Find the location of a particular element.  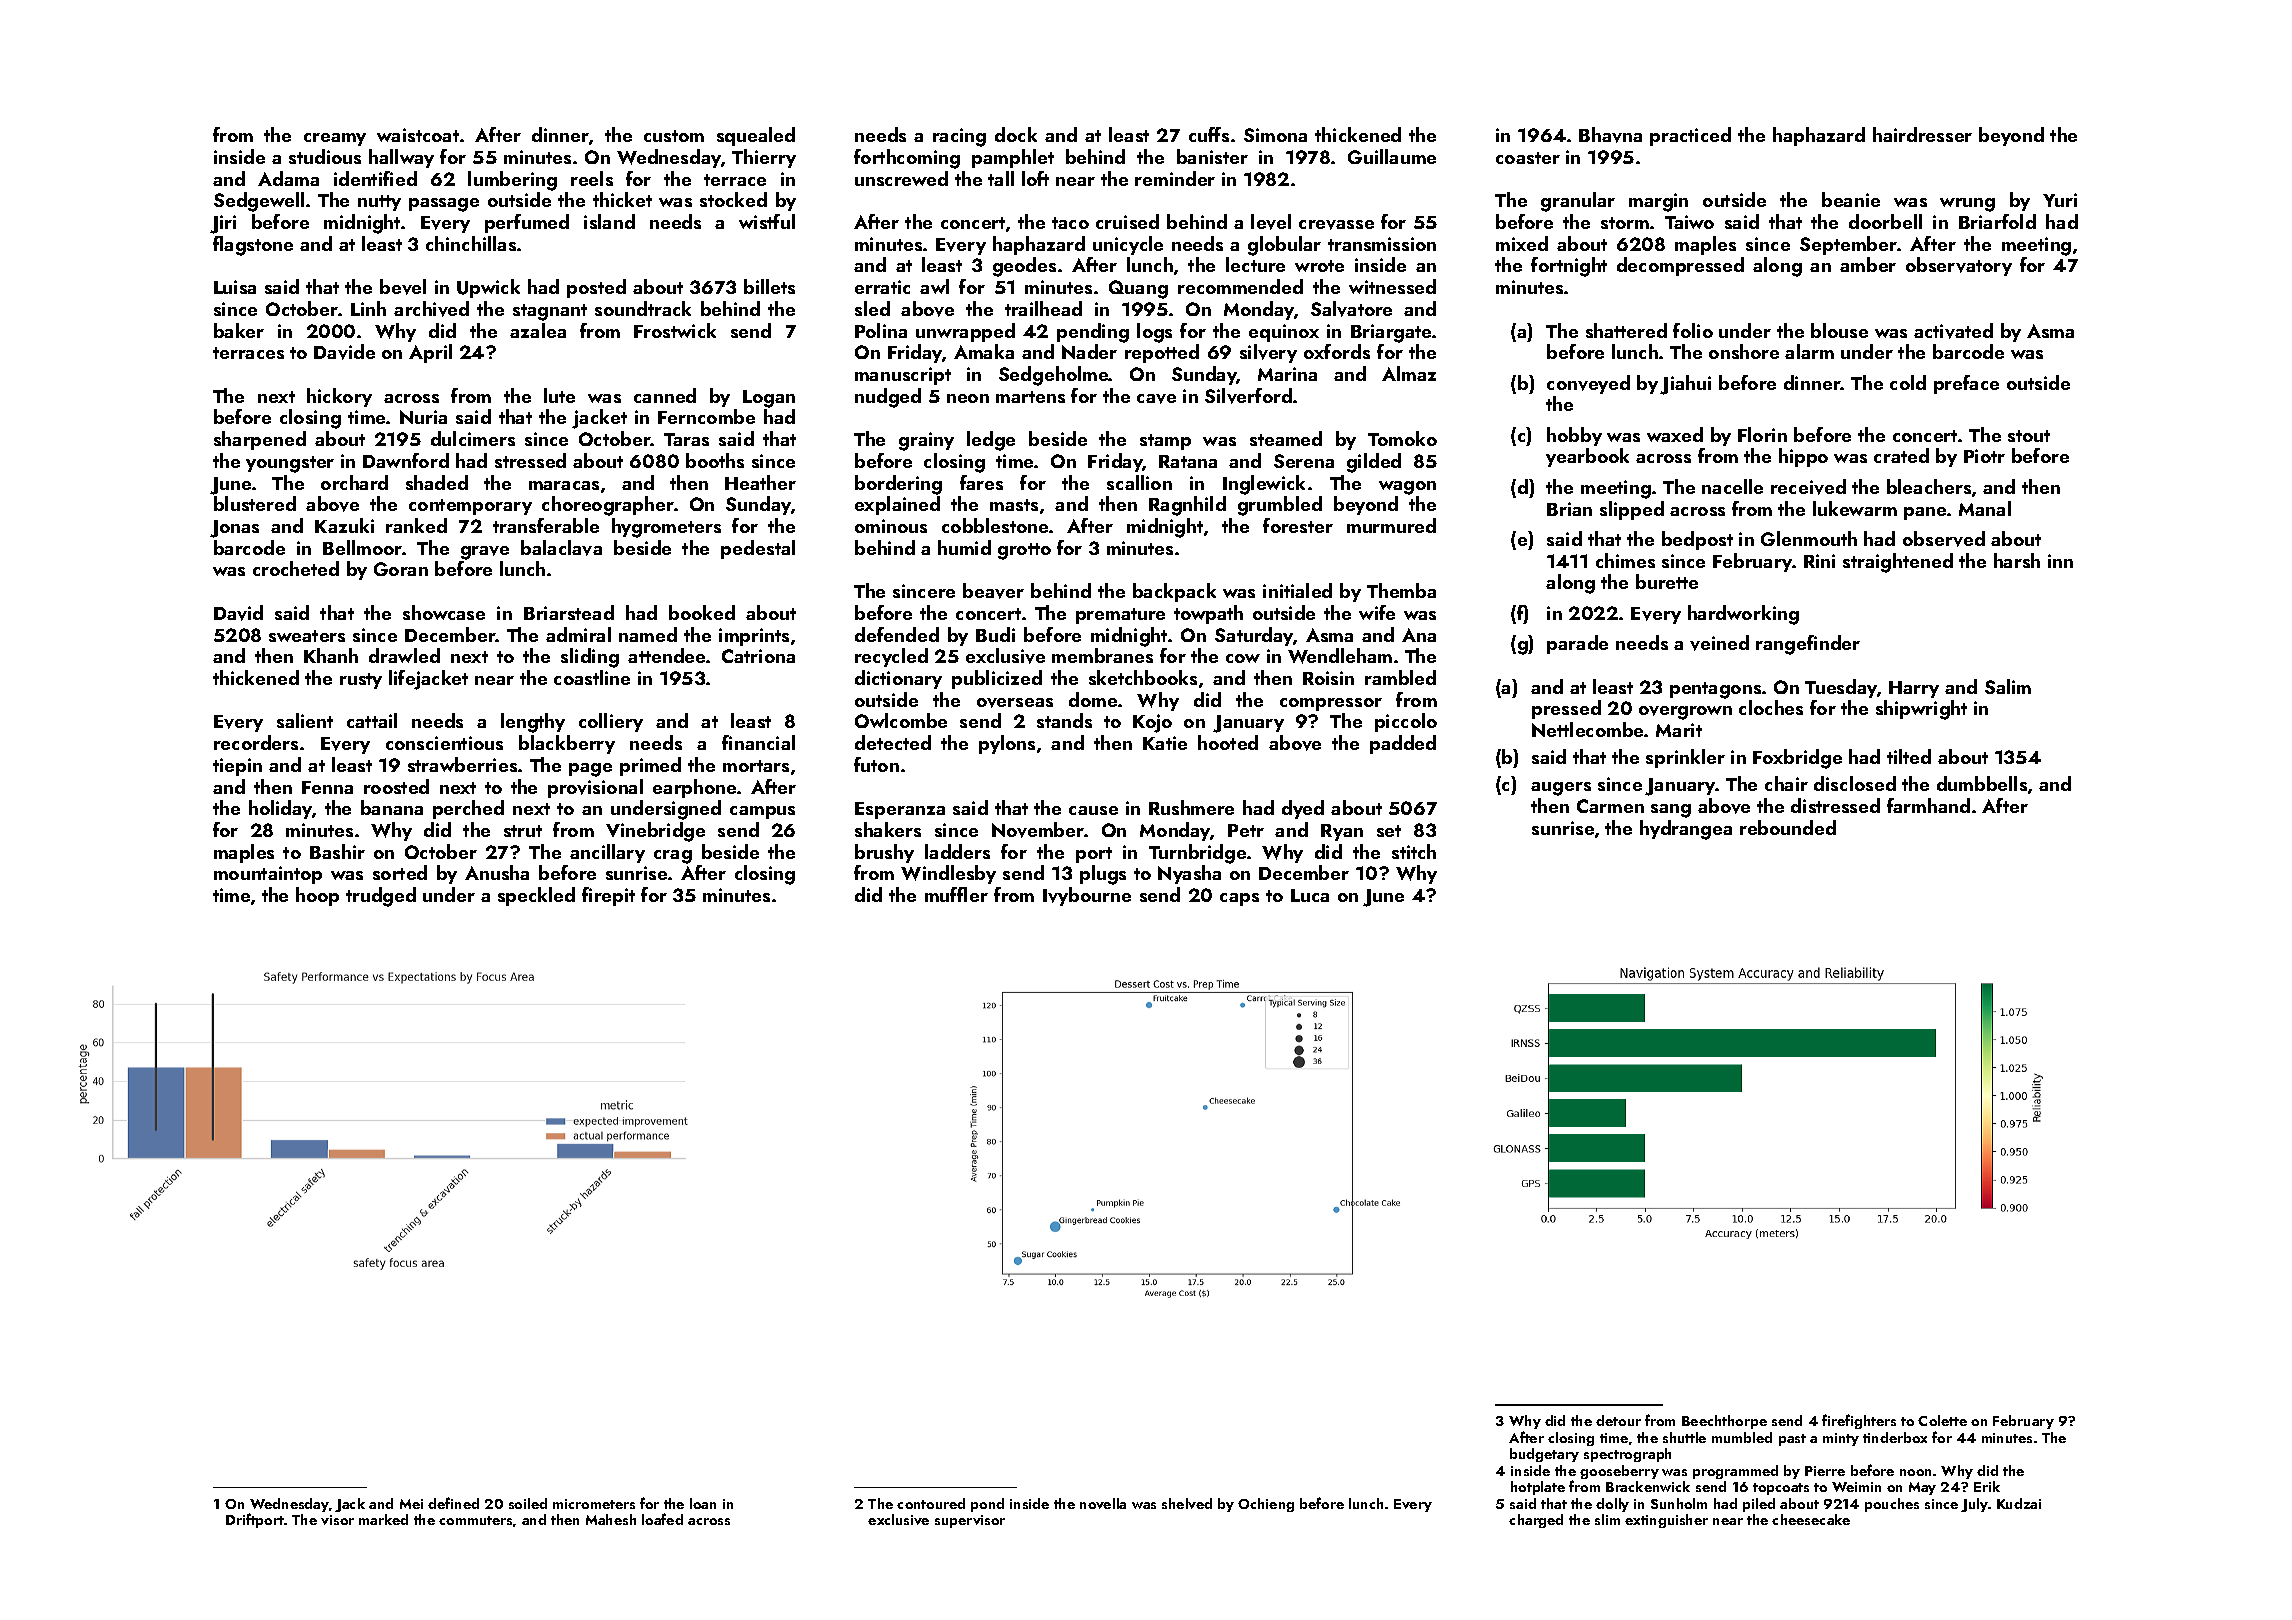

detour is located at coordinates (1618, 1420).
